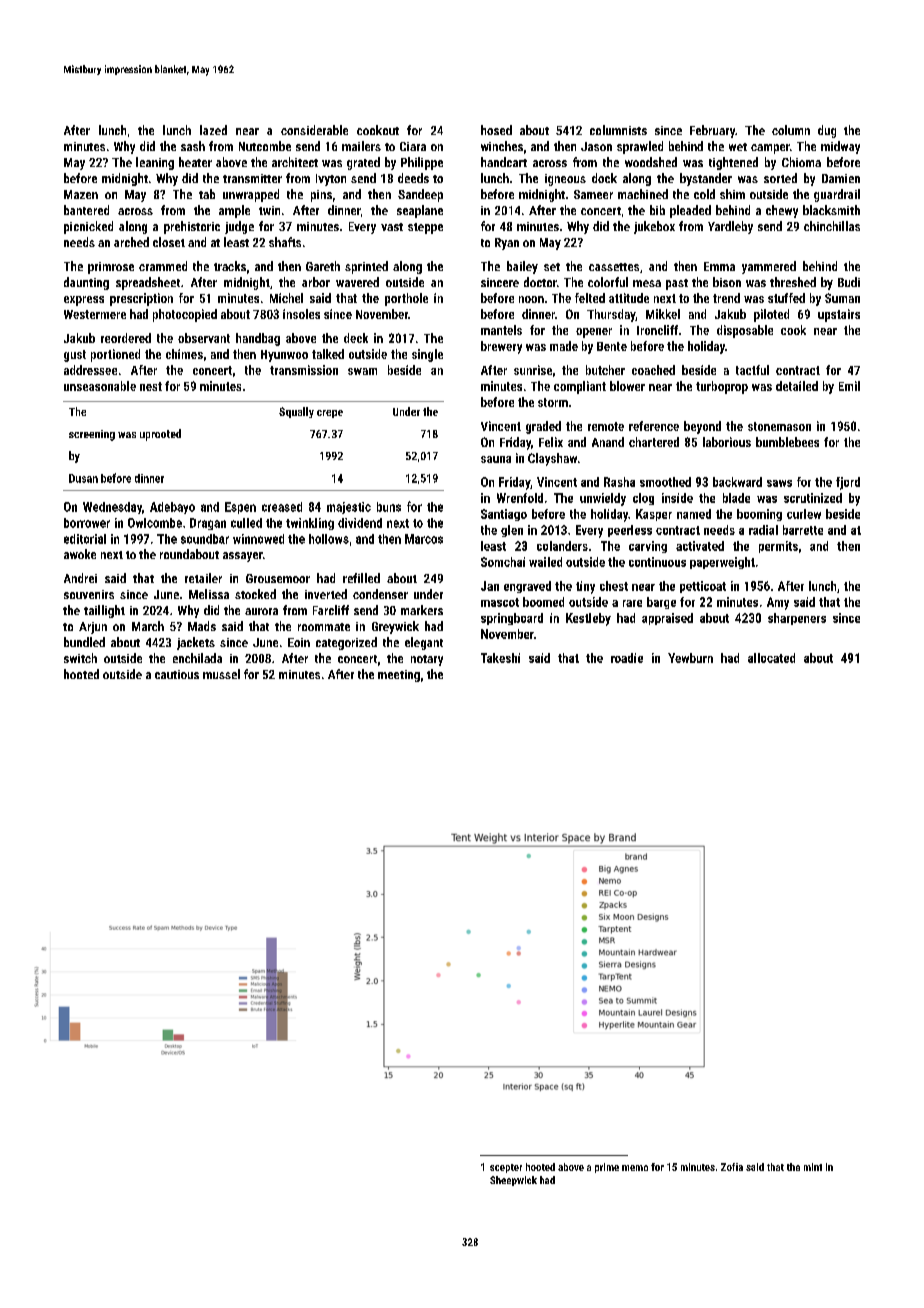 The image size is (924, 1308). Describe the element at coordinates (690, 658) in the screenshot. I see `Yewburn` at that location.
